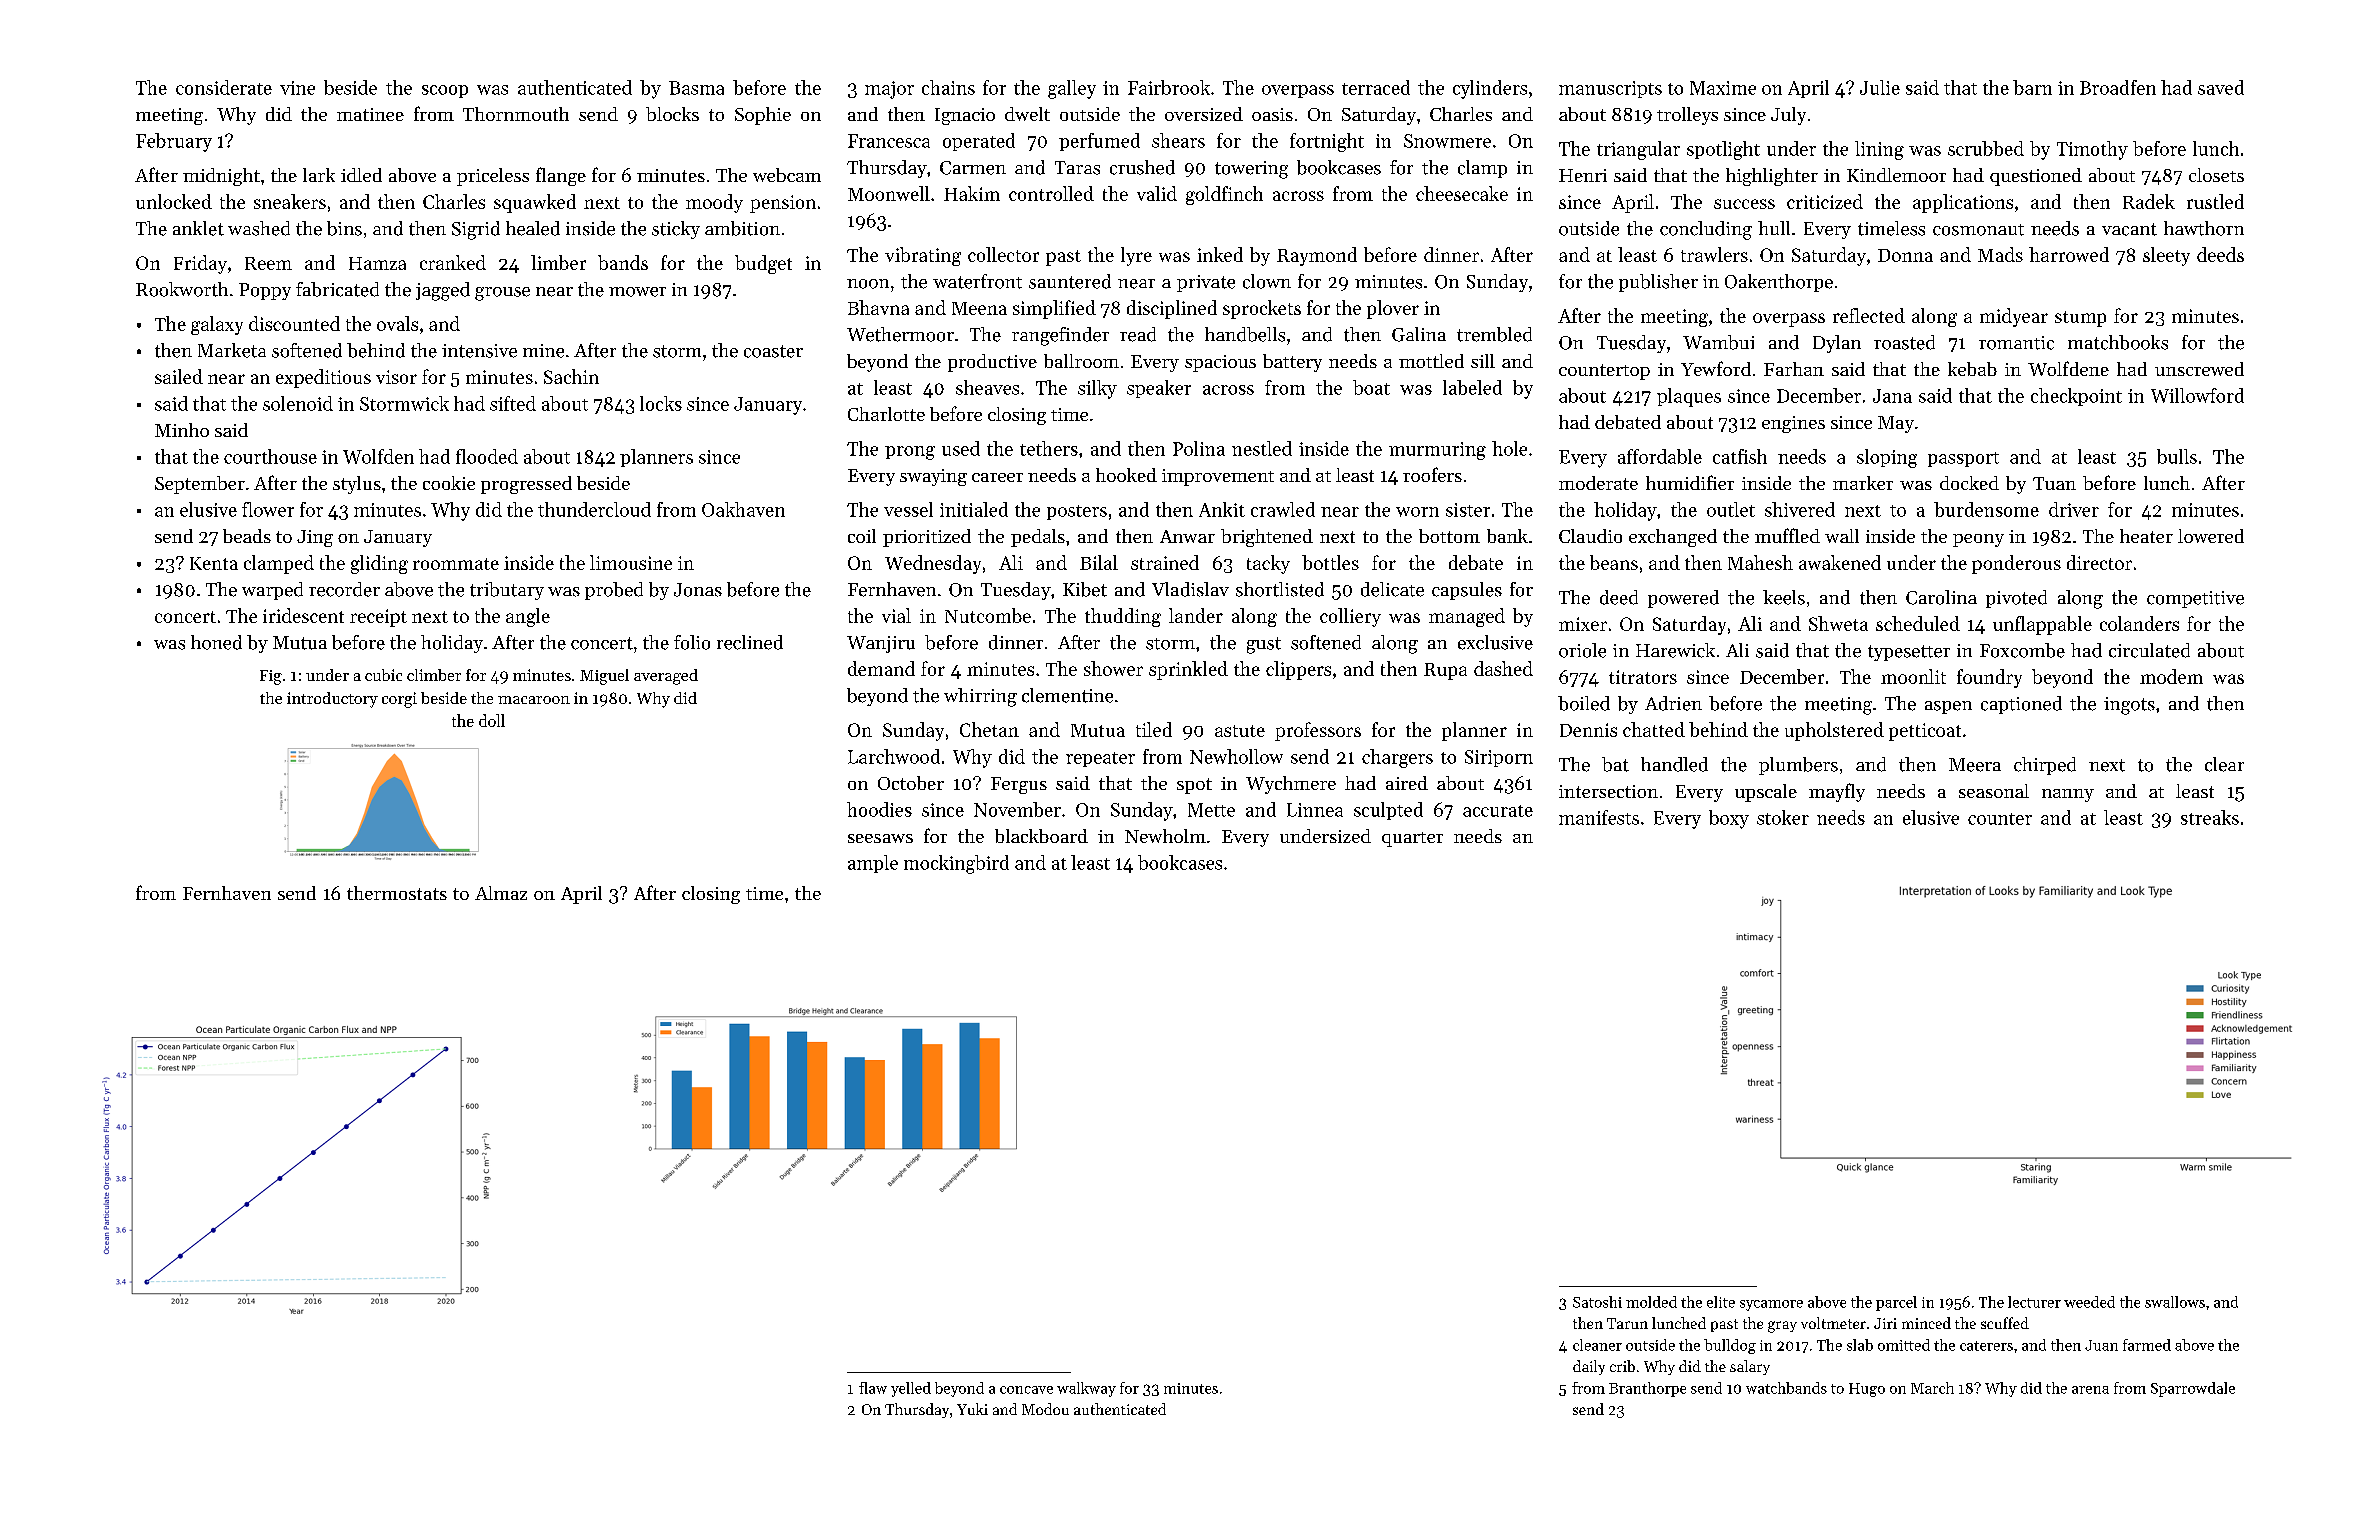 Image resolution: width=2380 pixels, height=1540 pixels. What do you see at coordinates (297, 88) in the document?
I see `vine` at bounding box center [297, 88].
